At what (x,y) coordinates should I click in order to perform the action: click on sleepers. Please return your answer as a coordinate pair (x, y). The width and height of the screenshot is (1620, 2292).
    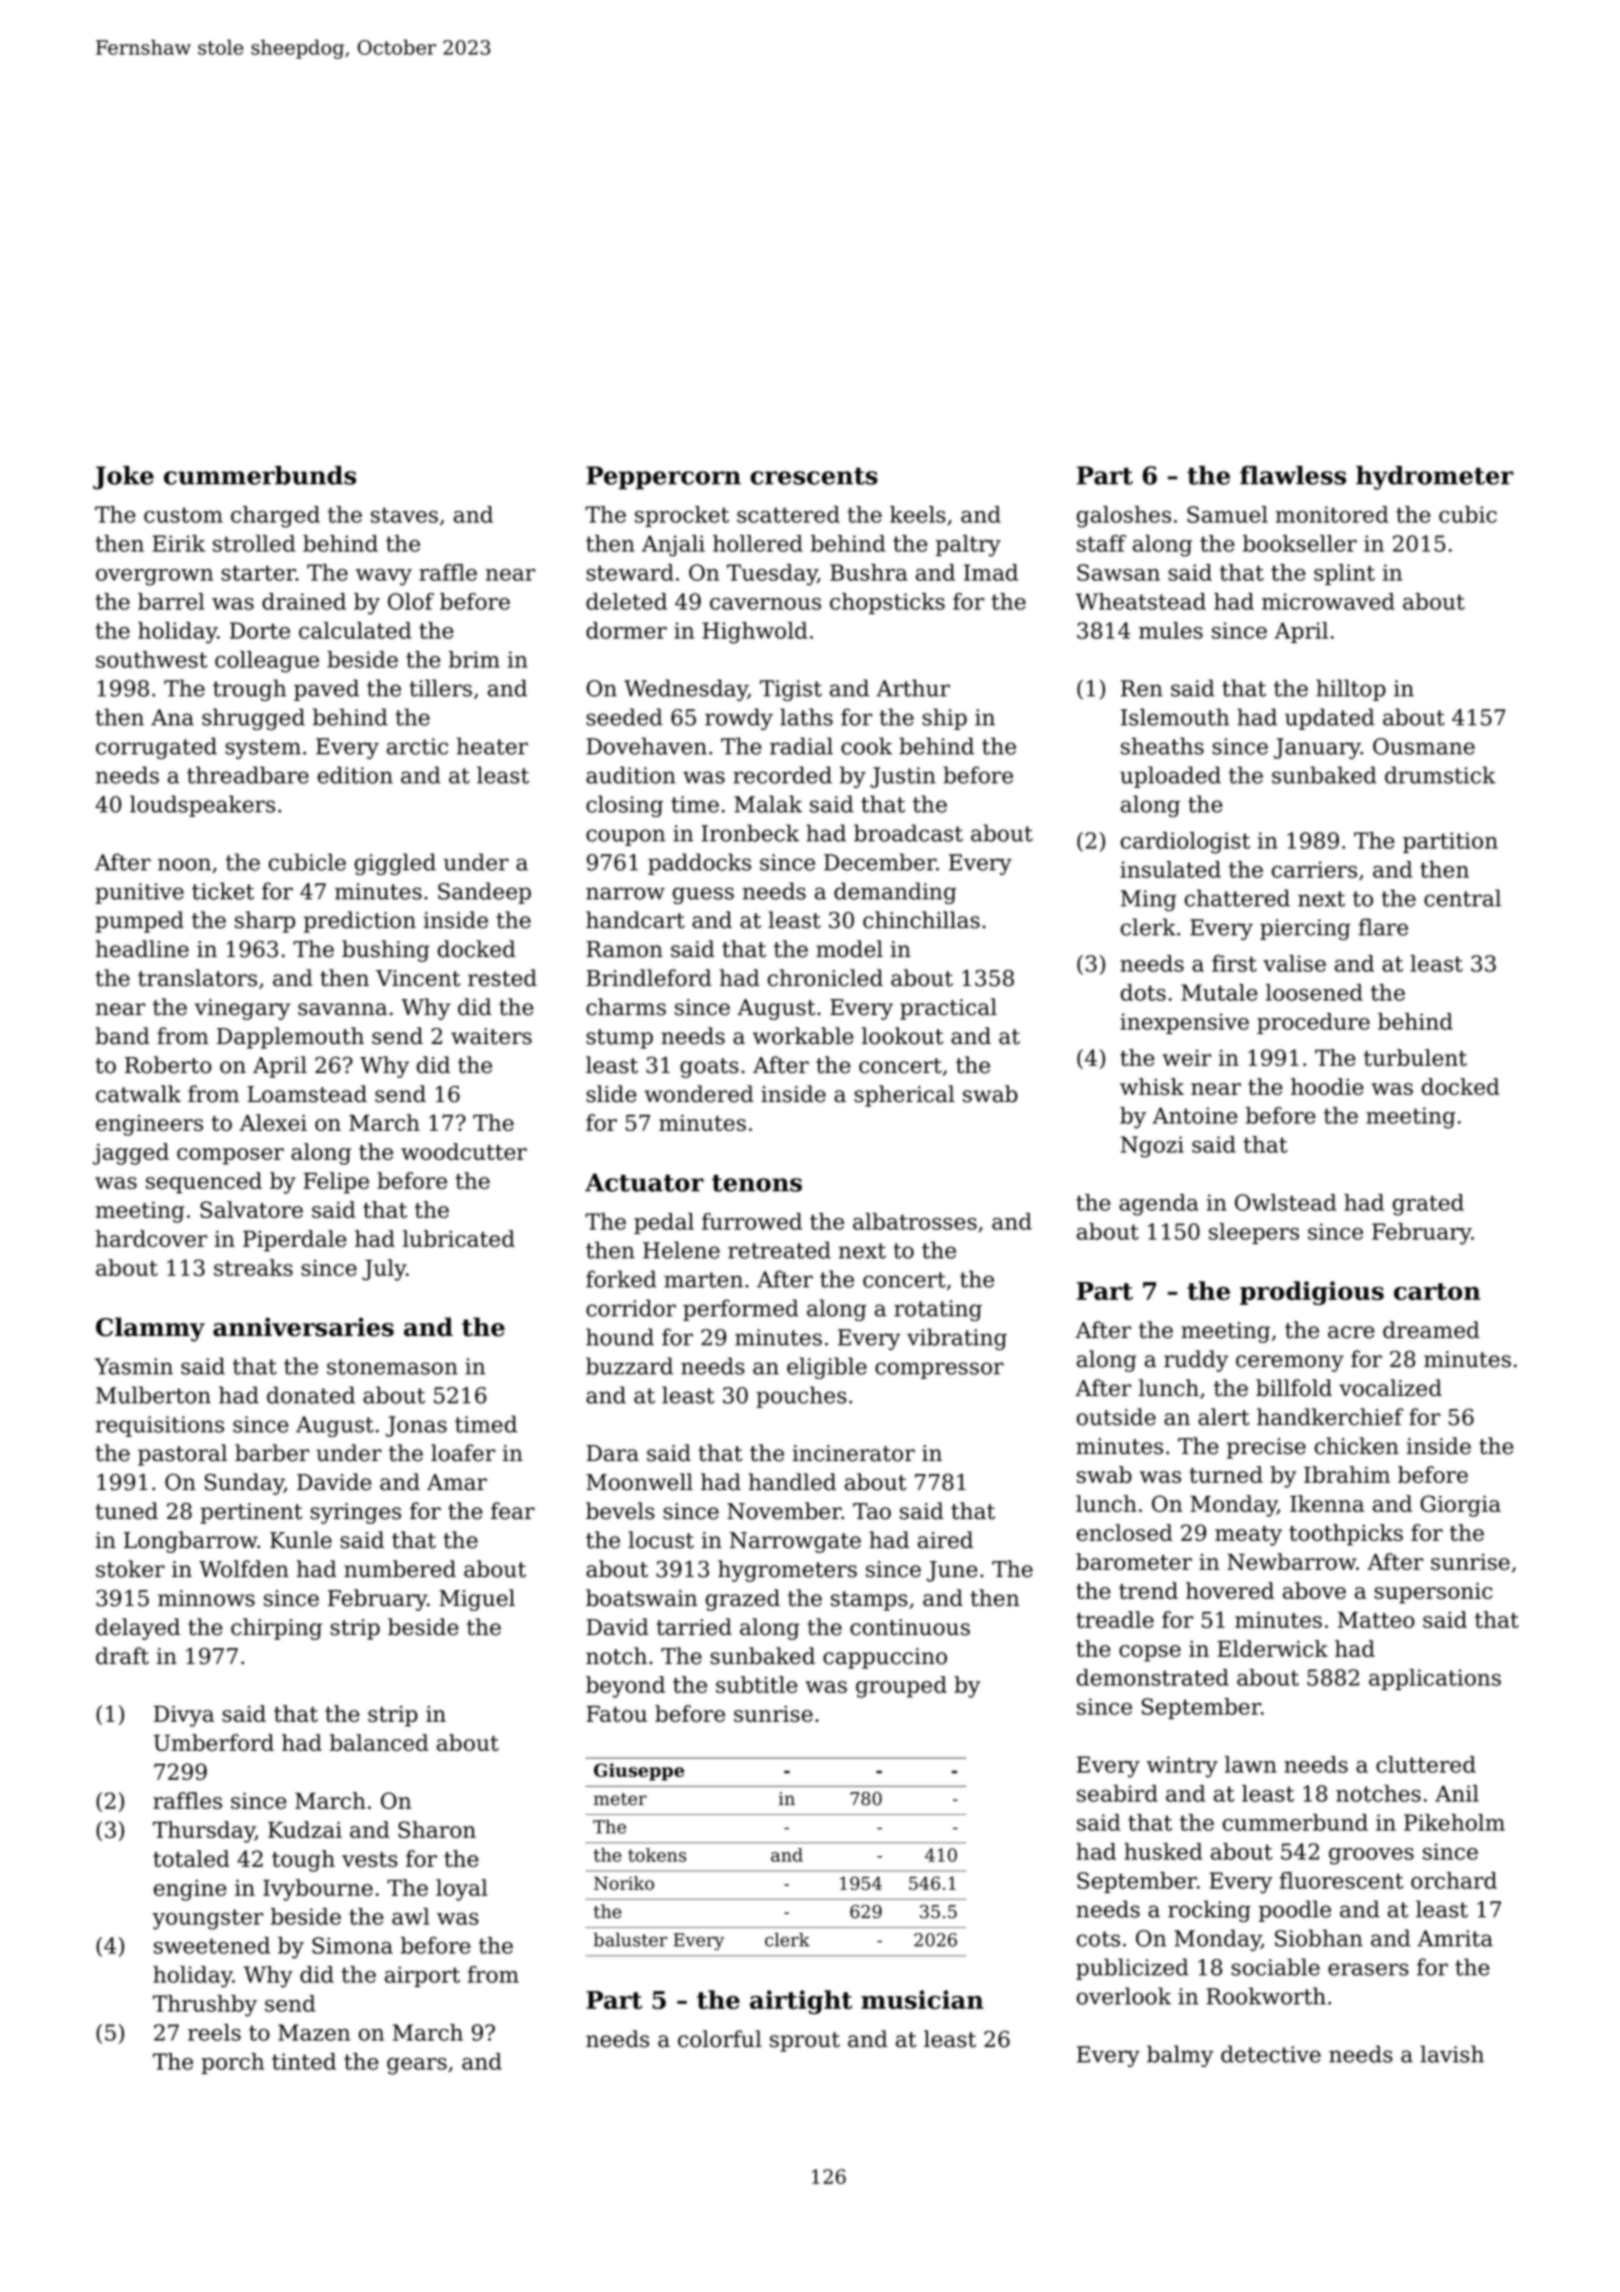
    Looking at the image, I should click on (1254, 1233).
